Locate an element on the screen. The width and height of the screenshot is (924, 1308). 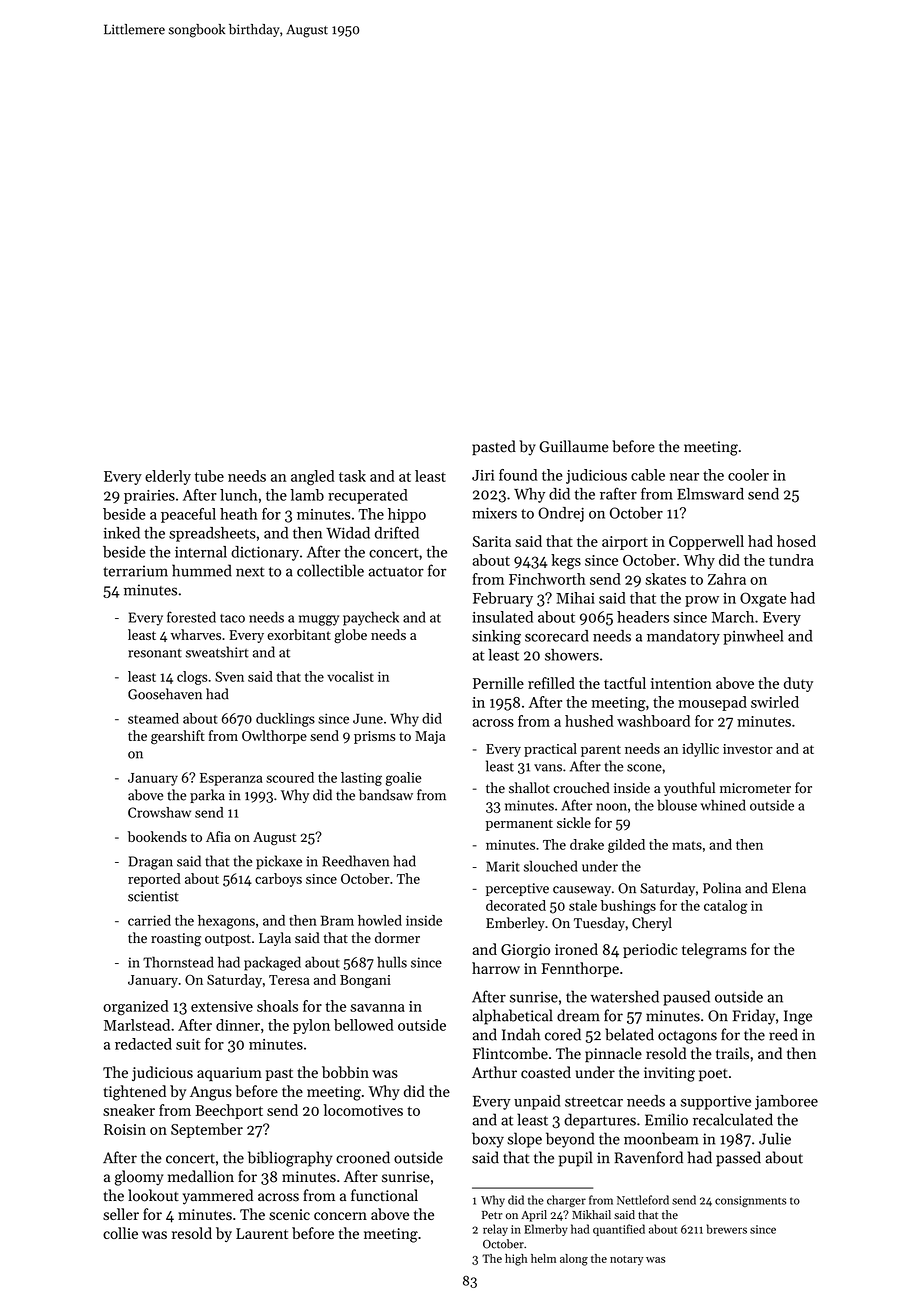
cooler is located at coordinates (748, 475).
